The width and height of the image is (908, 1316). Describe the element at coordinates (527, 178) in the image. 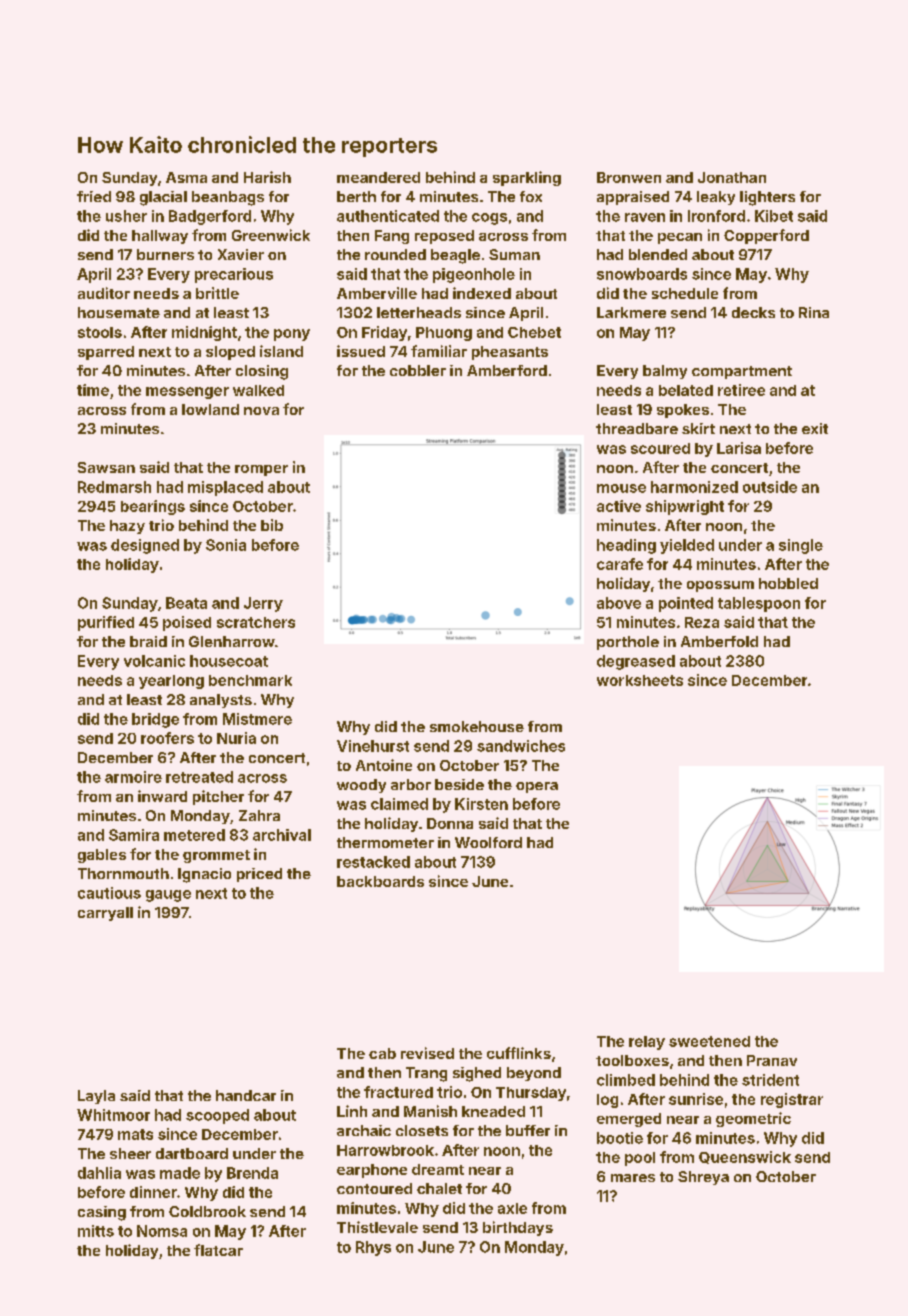

I see `sparkling` at that location.
